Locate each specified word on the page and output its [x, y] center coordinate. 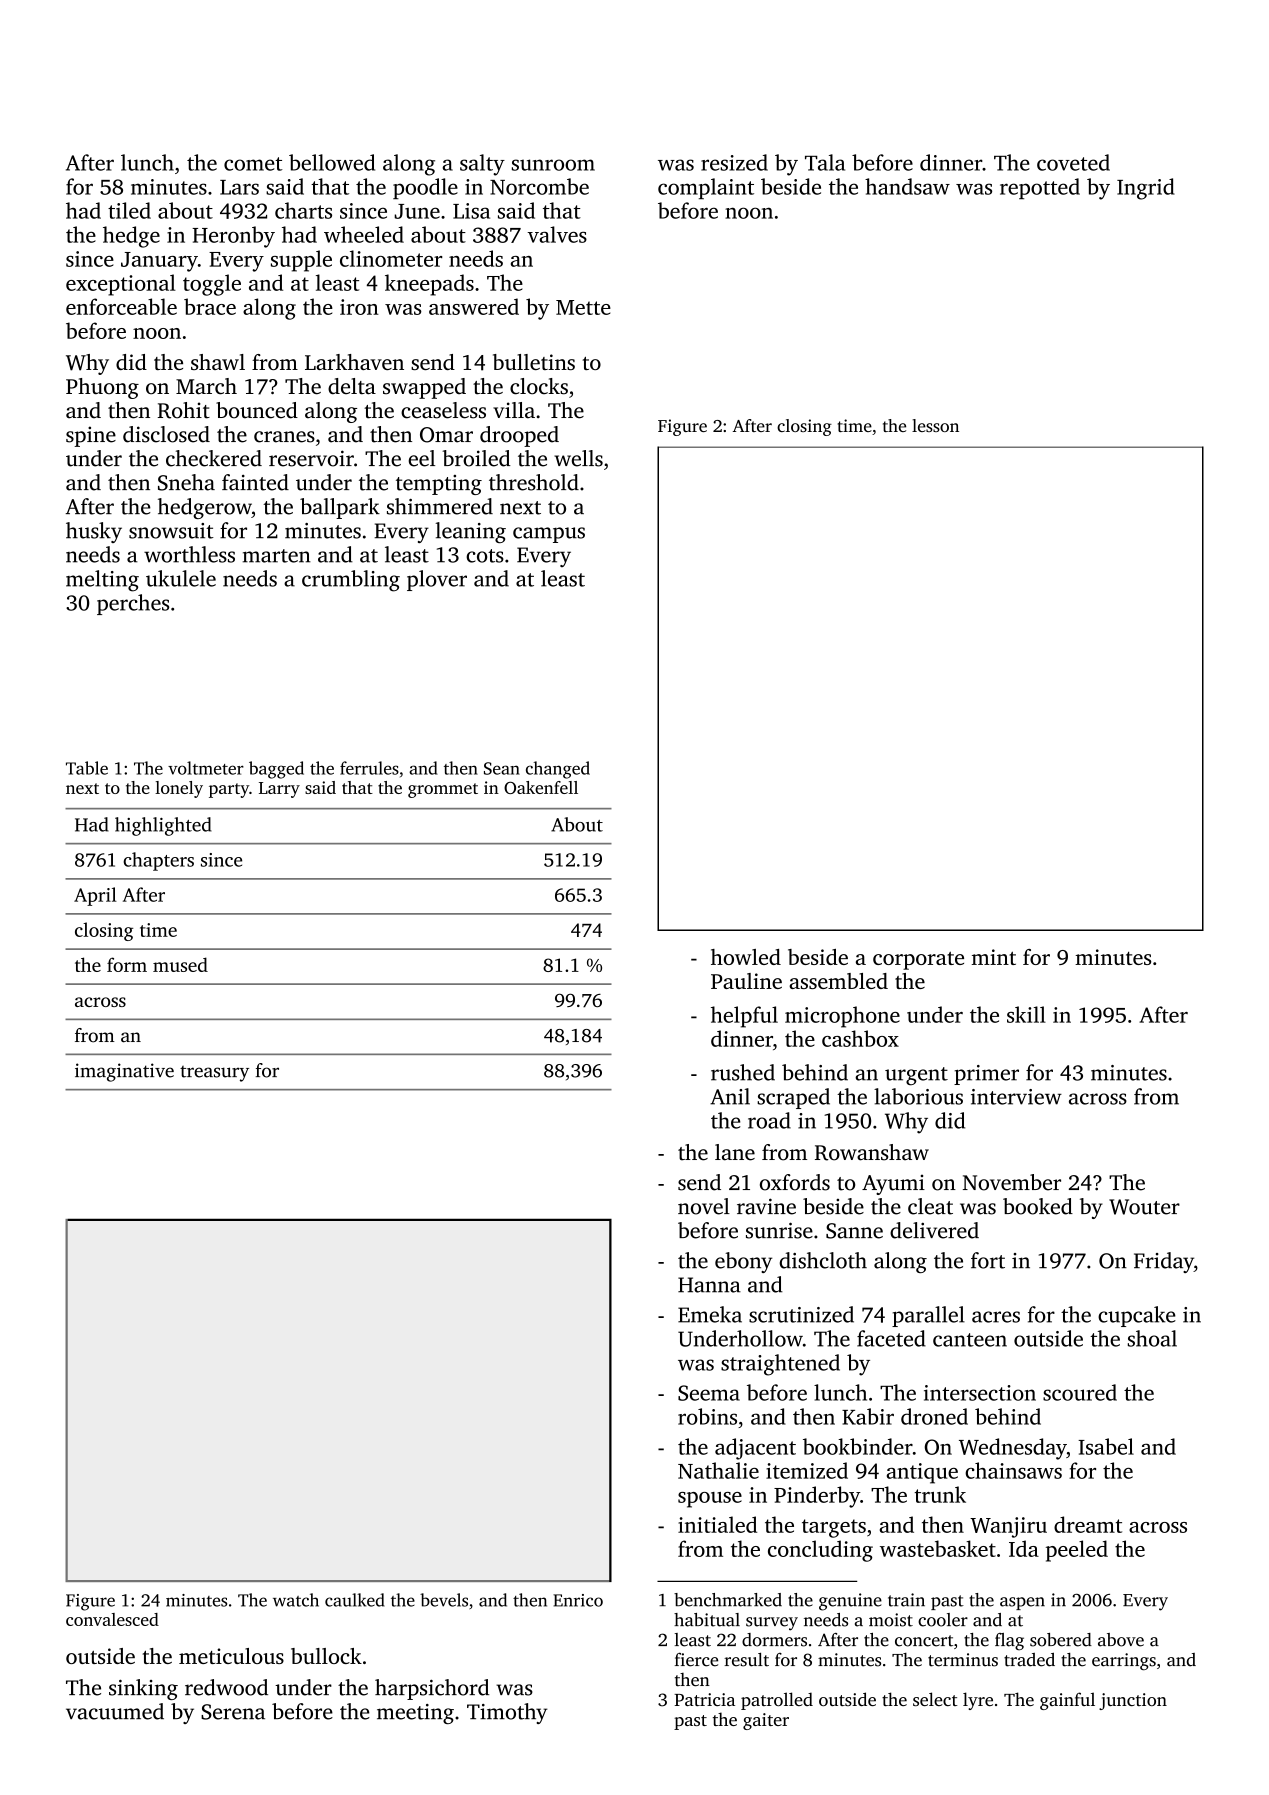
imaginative [124, 1072]
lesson [935, 425]
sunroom [553, 165]
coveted [1073, 162]
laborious [918, 1096]
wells [578, 458]
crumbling [351, 581]
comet [253, 164]
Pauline [746, 981]
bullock [326, 1656]
